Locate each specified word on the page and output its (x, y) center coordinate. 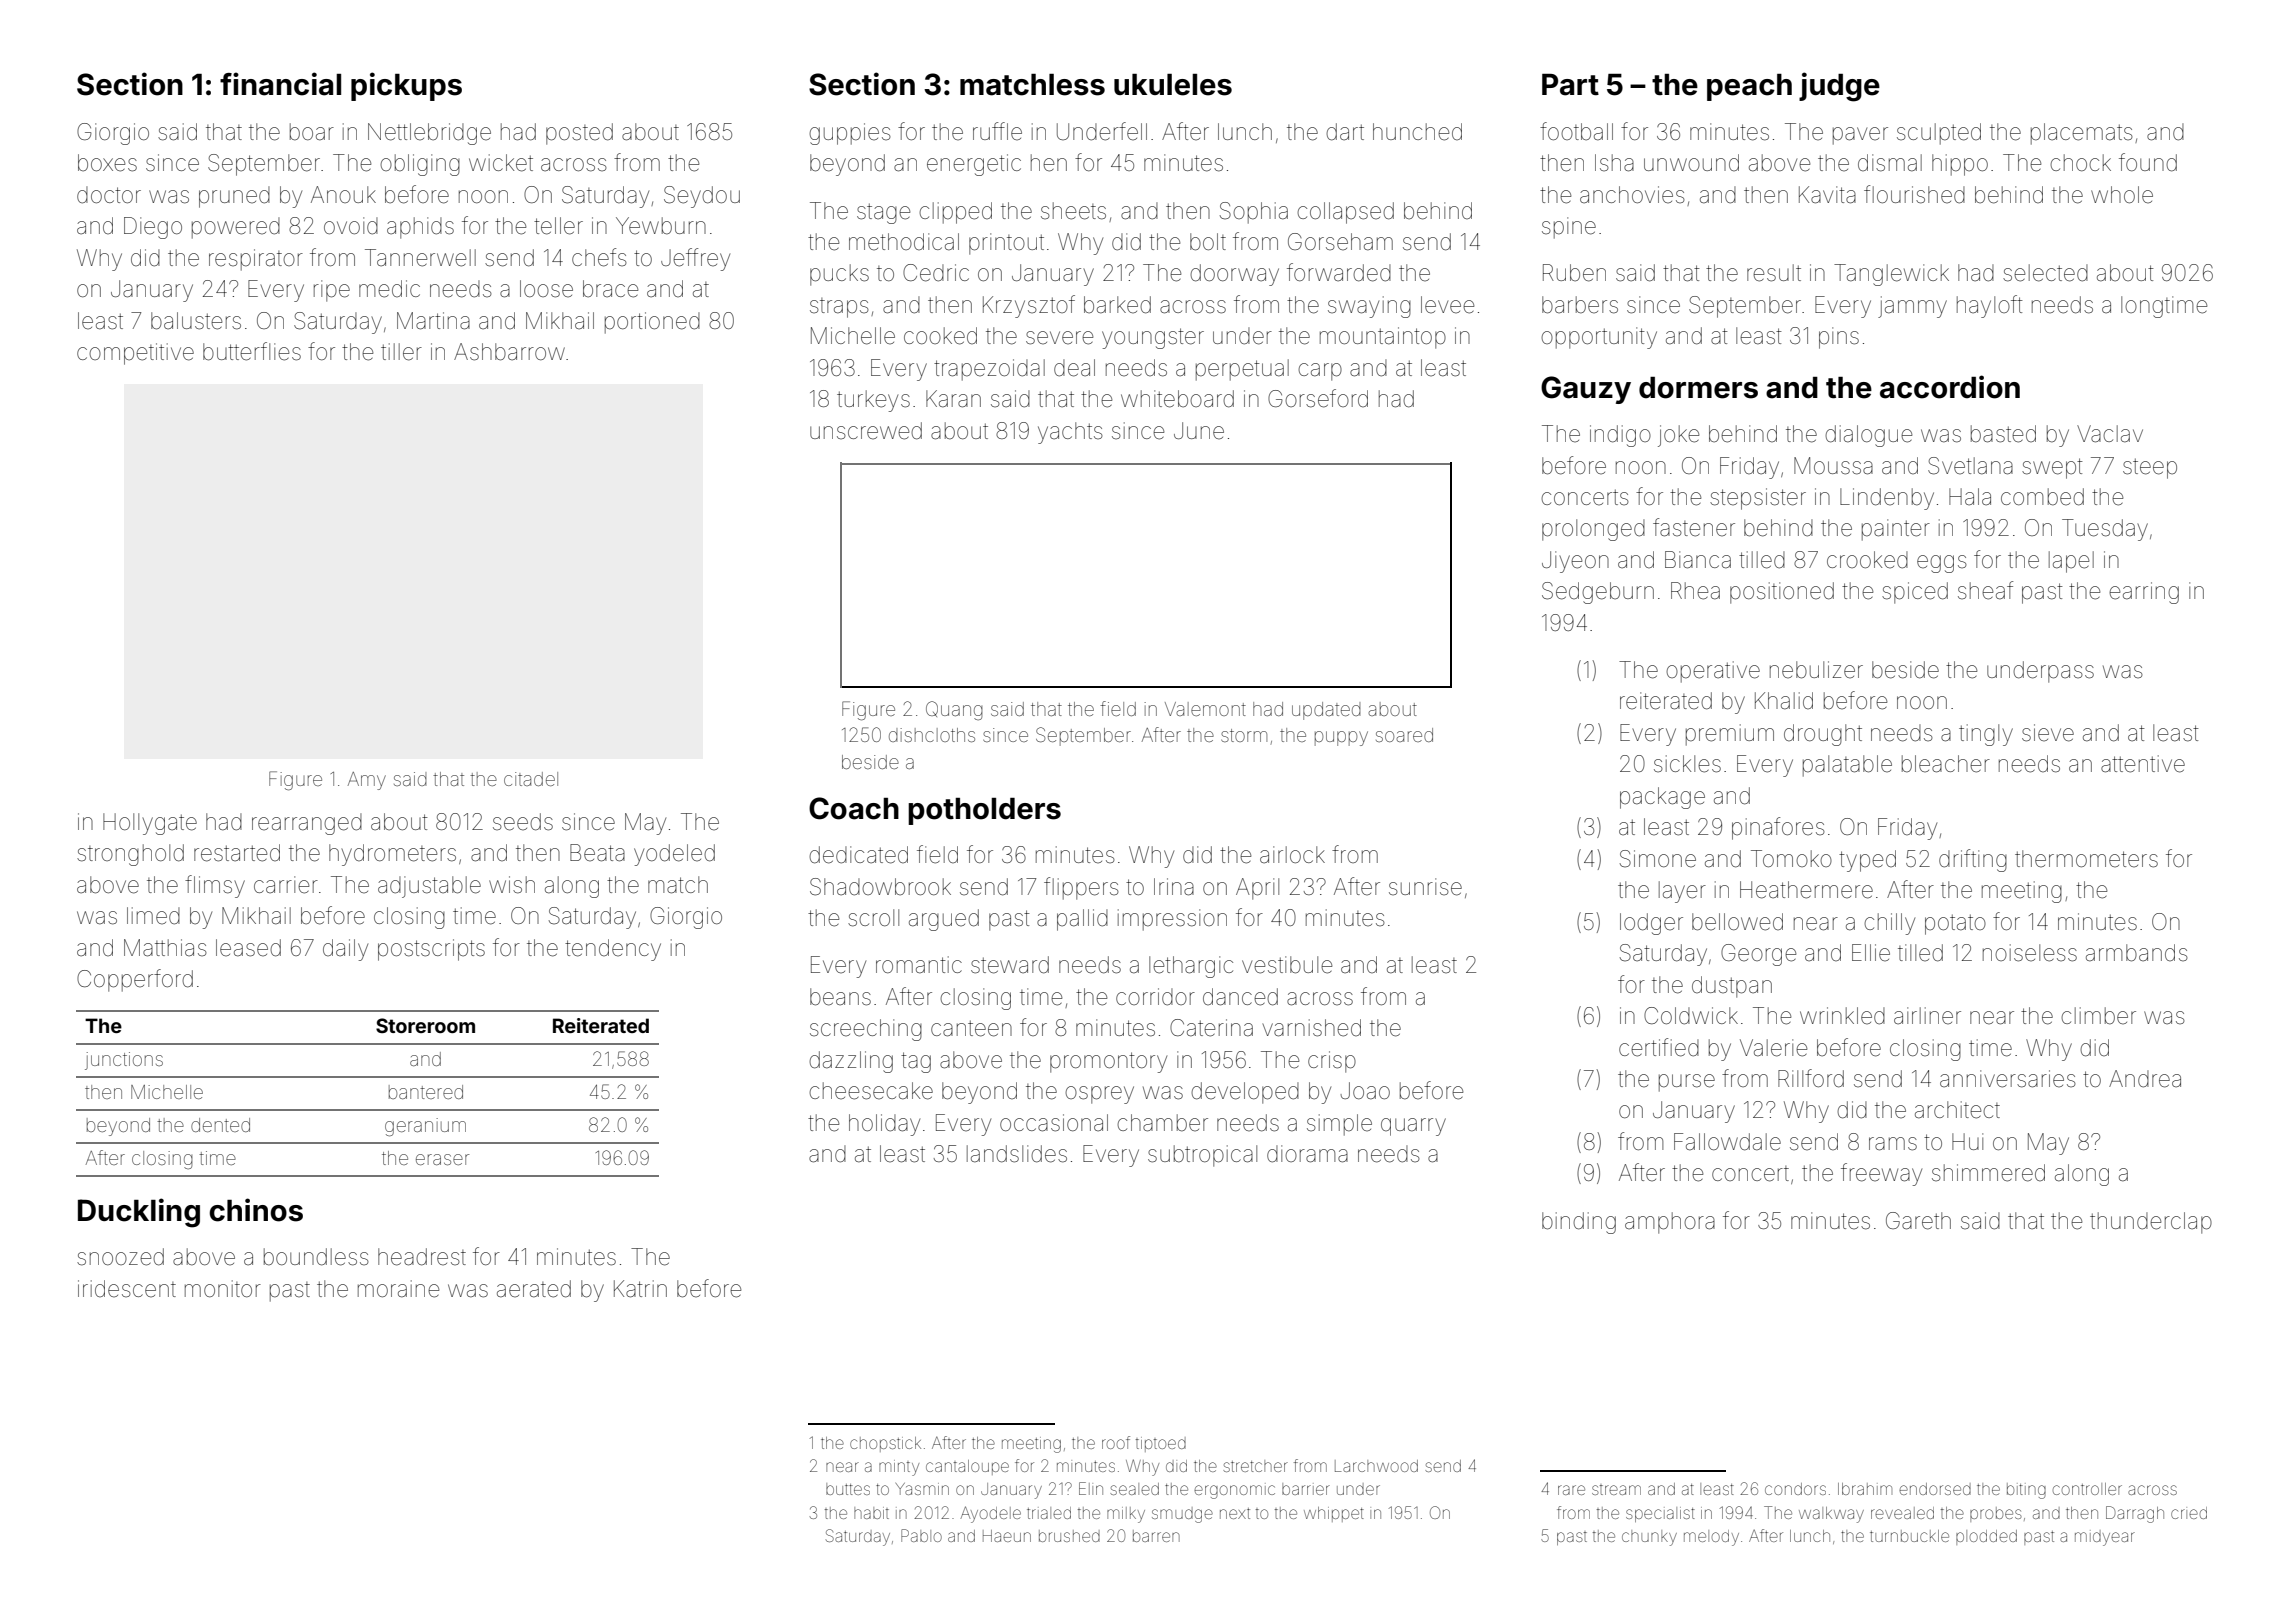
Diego (153, 228)
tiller (401, 352)
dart (1345, 132)
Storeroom (425, 1025)
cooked (940, 336)
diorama (1307, 1154)
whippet (1334, 1514)
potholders (984, 811)
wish (512, 885)
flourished (1914, 194)
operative (1713, 672)
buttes (848, 1489)
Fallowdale (1727, 1142)
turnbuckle (1909, 1536)
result (1774, 273)
